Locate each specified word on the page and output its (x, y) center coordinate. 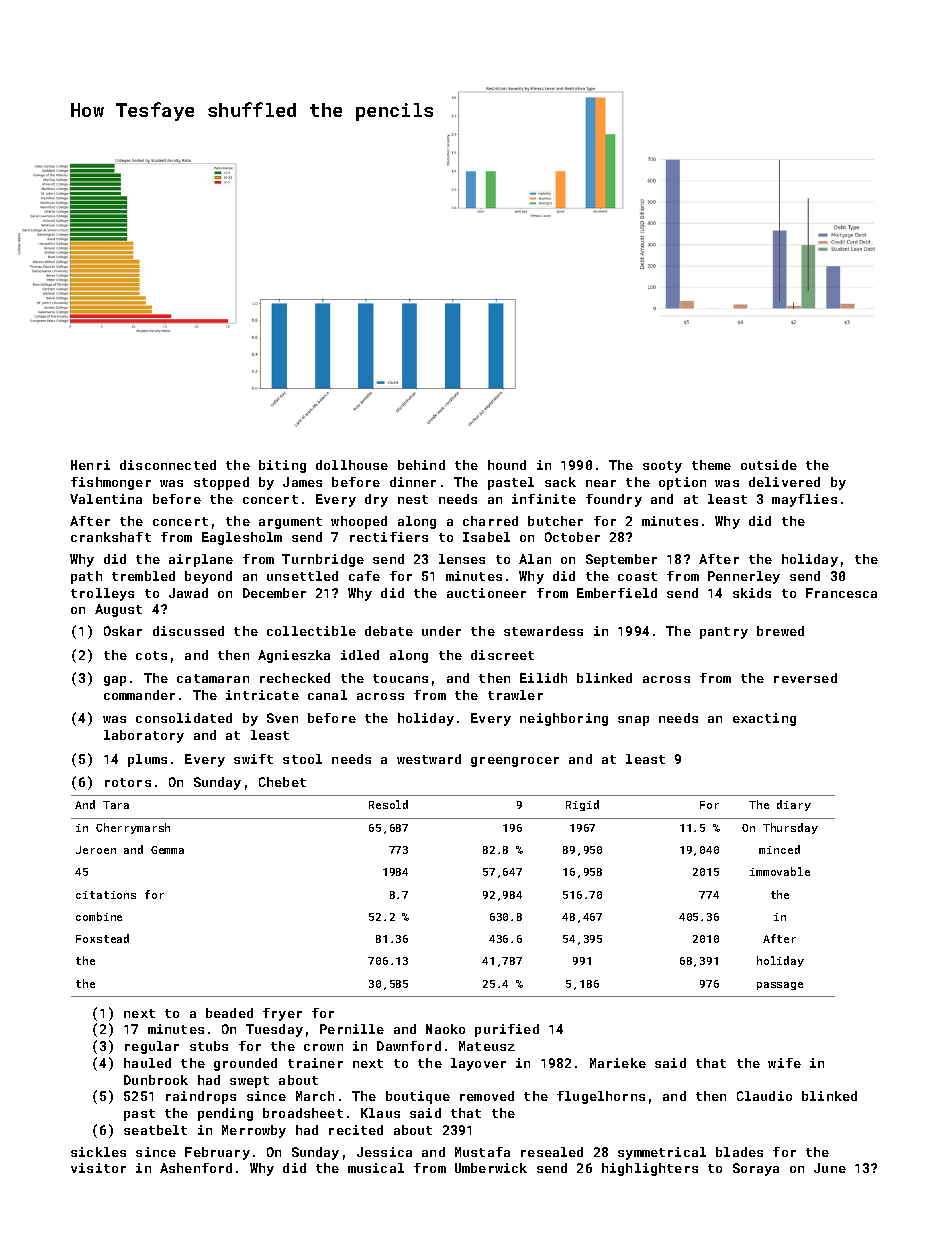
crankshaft (111, 537)
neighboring (564, 719)
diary (794, 805)
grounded (245, 1064)
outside (769, 465)
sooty (662, 467)
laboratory (144, 736)
